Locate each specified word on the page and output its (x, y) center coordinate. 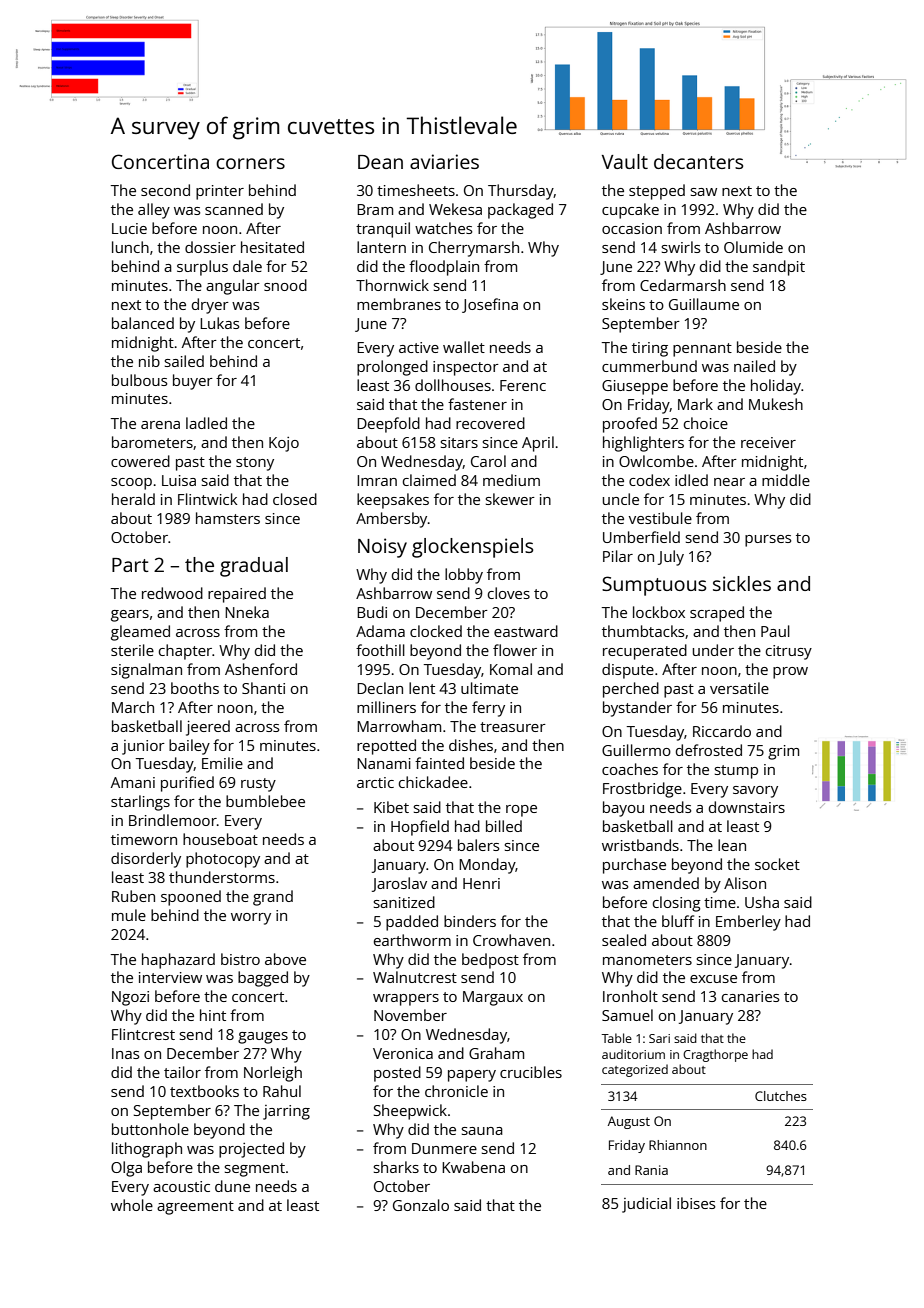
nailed (754, 366)
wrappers (406, 1000)
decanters (698, 161)
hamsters (228, 518)
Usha (762, 902)
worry (251, 919)
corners (250, 163)
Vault (625, 161)
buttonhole (150, 1129)
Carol (488, 461)
